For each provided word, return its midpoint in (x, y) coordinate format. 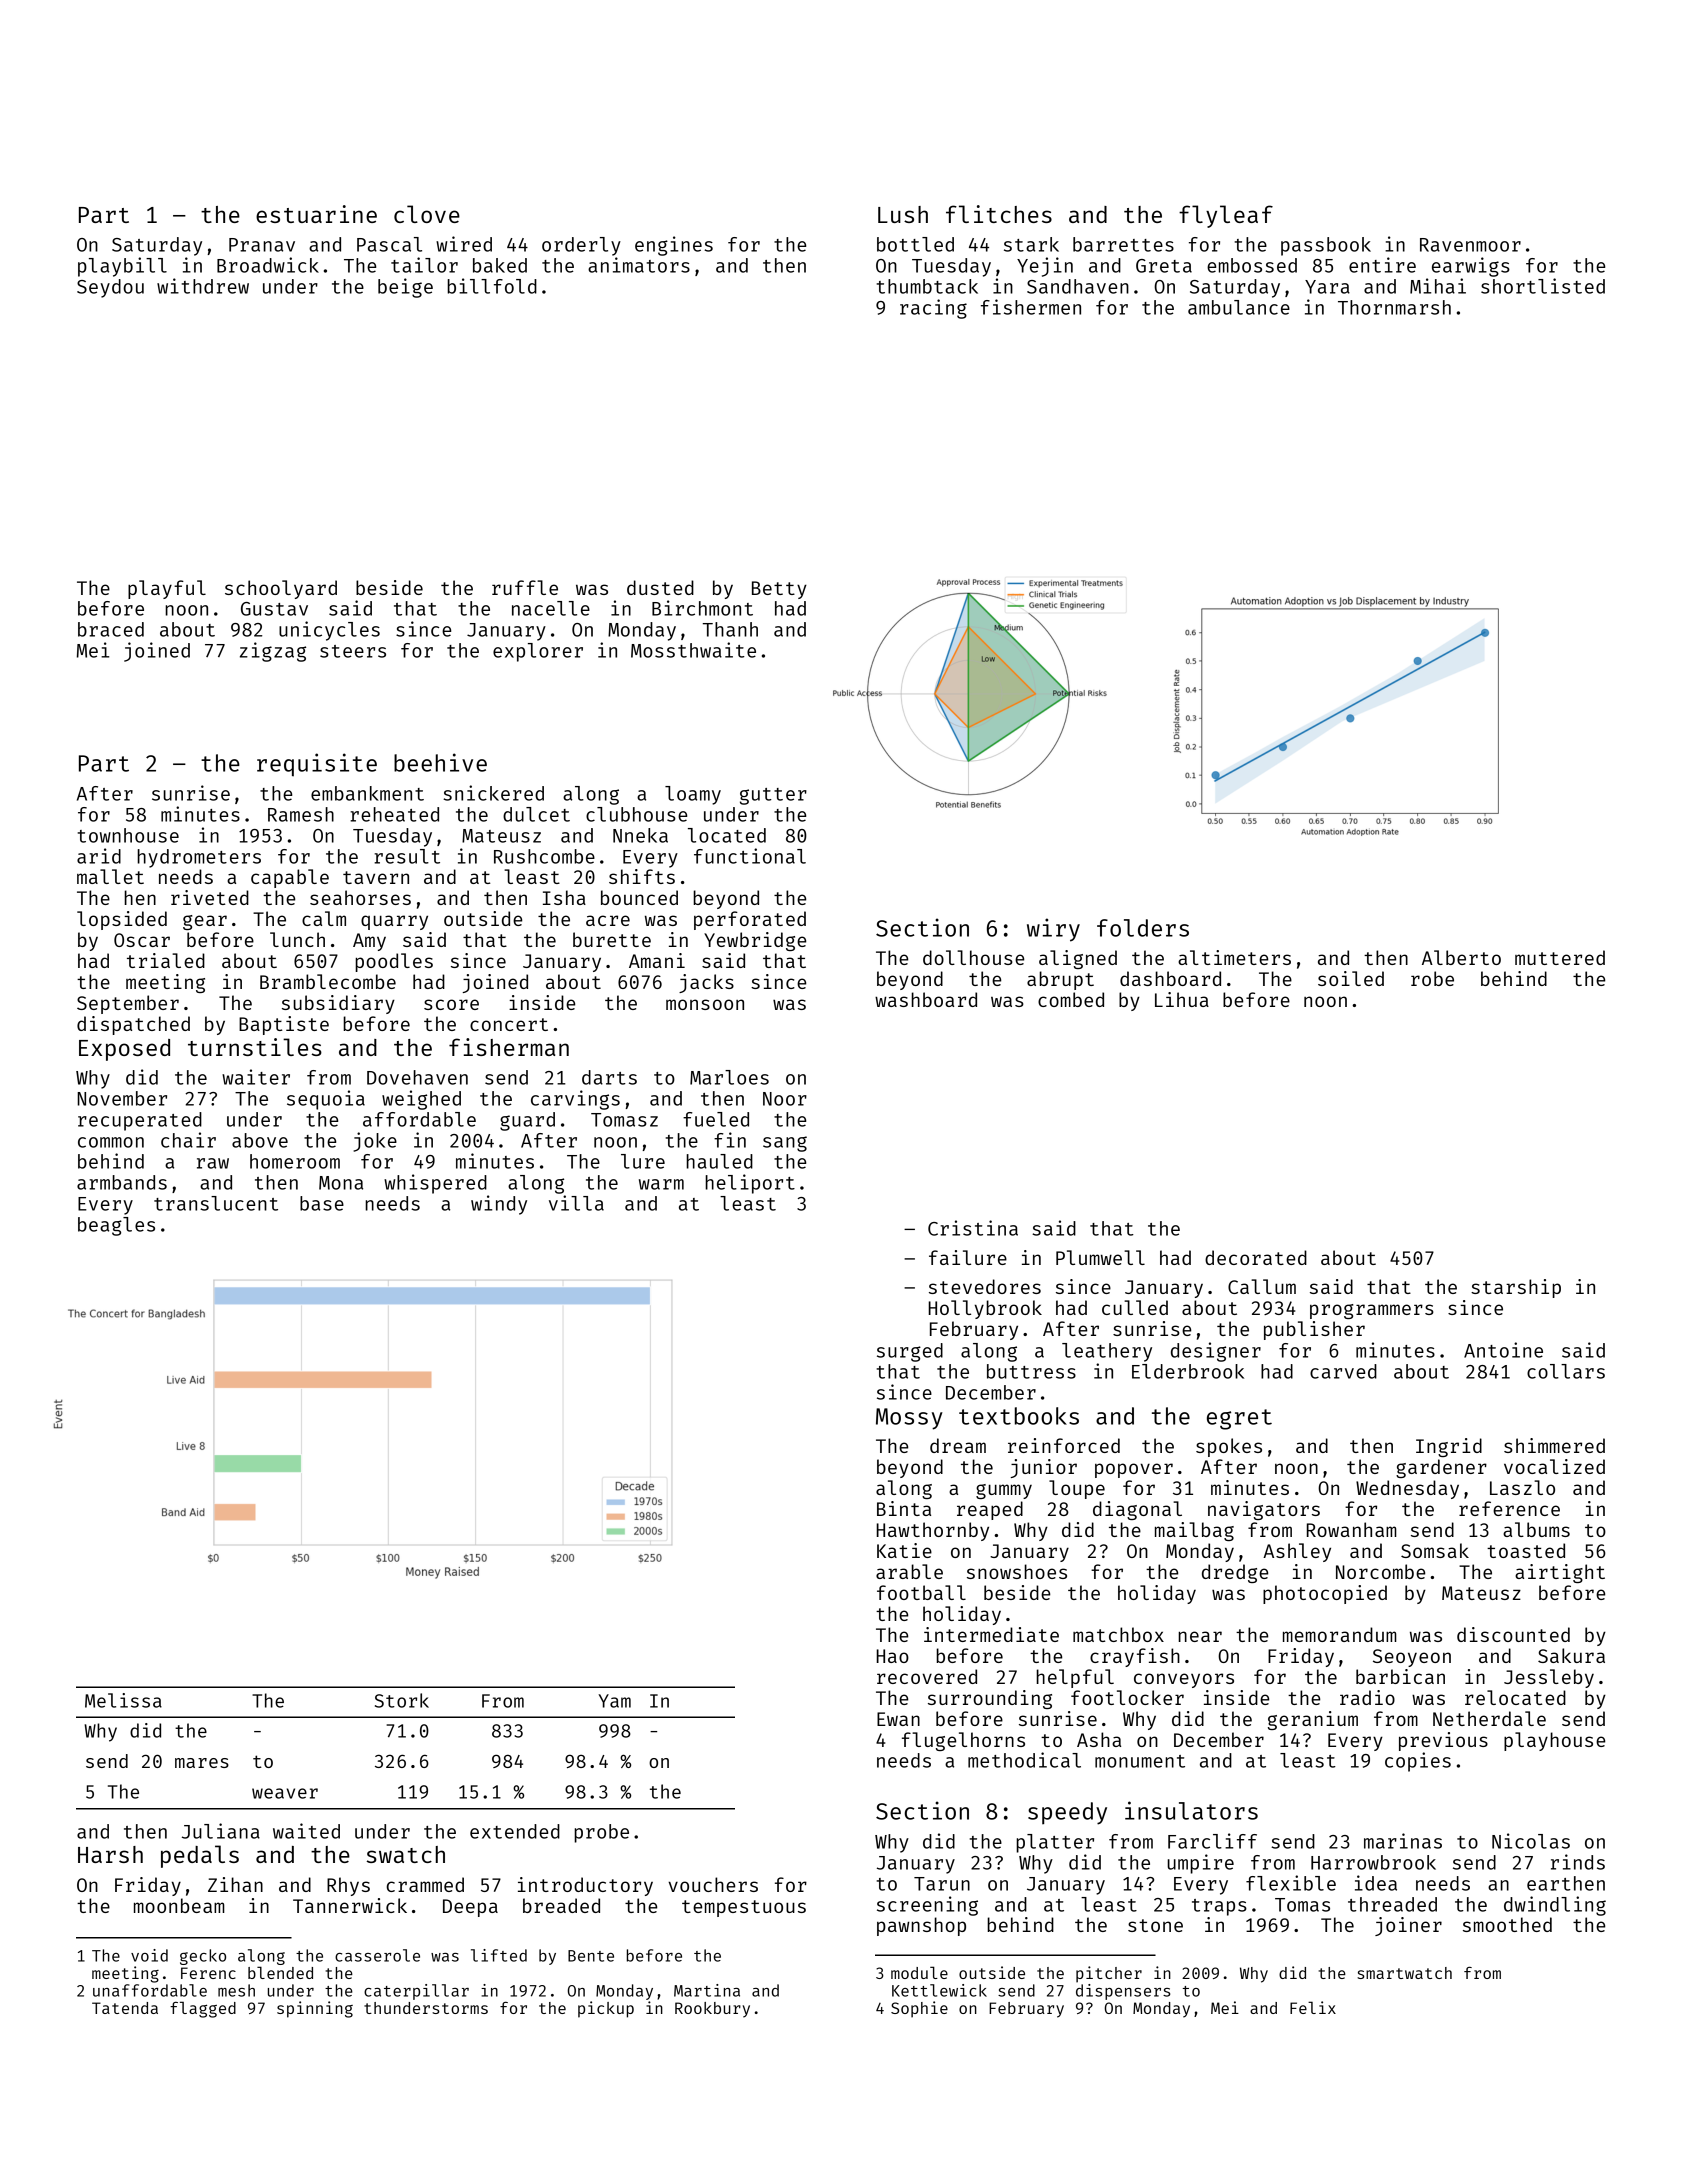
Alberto (1461, 957)
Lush (903, 214)
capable (290, 878)
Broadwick (268, 265)
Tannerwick (350, 1905)
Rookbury (712, 2010)
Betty (779, 590)
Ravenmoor (1470, 245)
